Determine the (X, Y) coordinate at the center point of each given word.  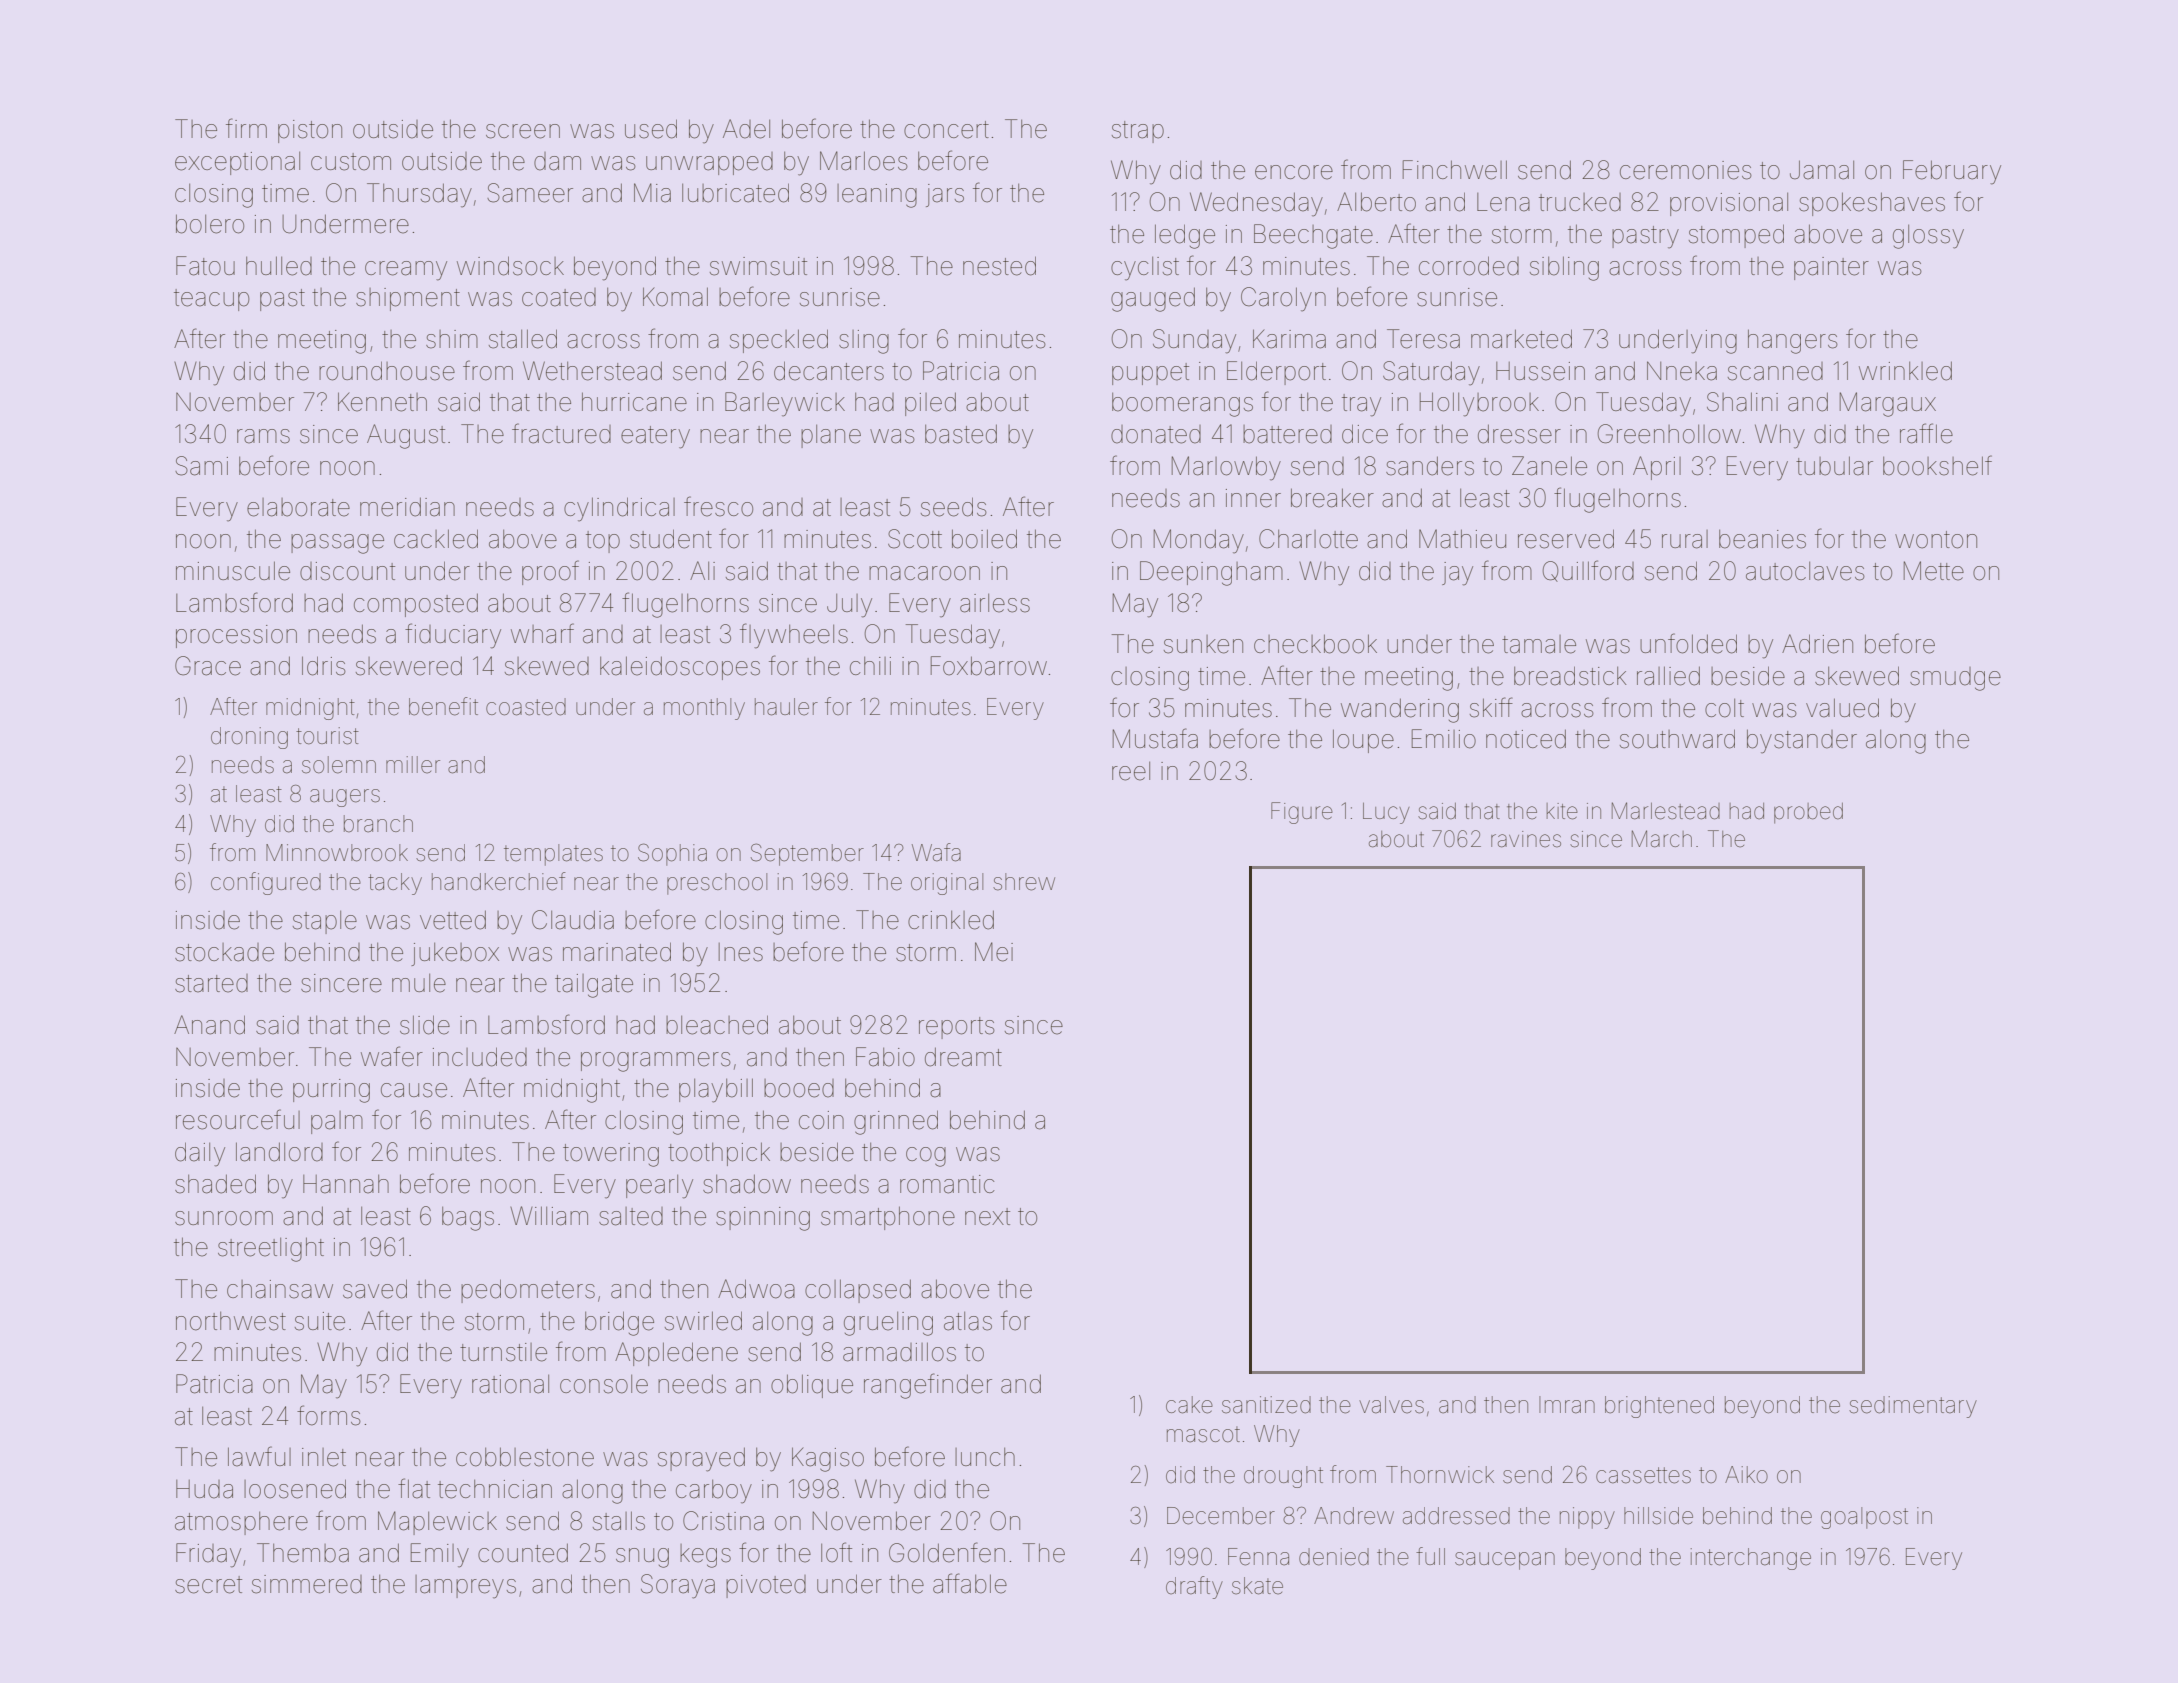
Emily (440, 1555)
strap (1138, 132)
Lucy (1386, 813)
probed (1808, 813)
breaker (1332, 498)
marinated (617, 952)
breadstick (1570, 676)
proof (550, 572)
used (651, 129)
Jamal (1822, 170)
